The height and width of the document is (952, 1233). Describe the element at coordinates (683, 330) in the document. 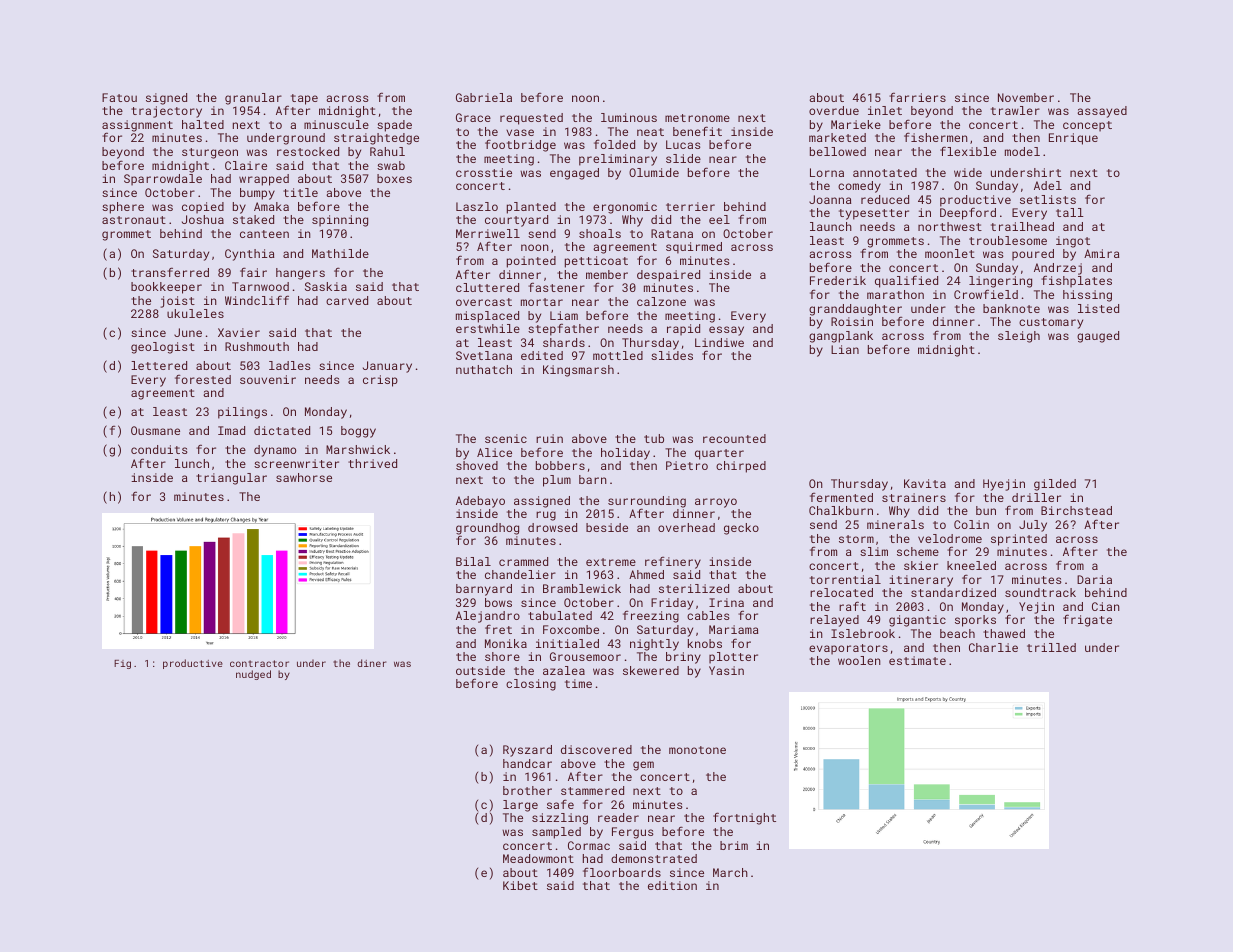

I see `rapid` at that location.
